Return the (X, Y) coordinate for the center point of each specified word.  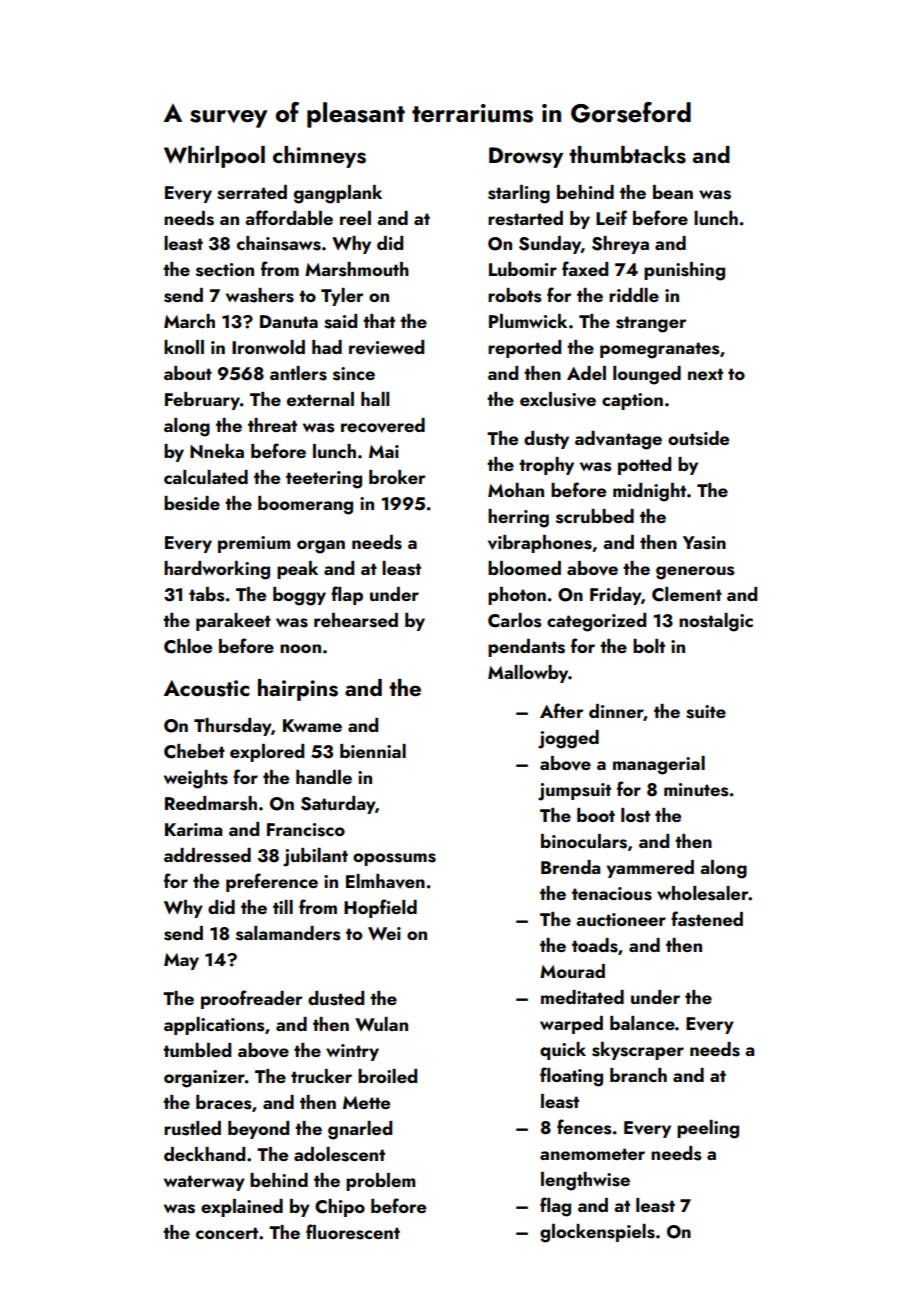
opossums (394, 859)
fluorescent (353, 1232)
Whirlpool (214, 157)
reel (355, 218)
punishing (684, 271)
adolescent (339, 1154)
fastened (707, 919)
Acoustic (206, 688)
